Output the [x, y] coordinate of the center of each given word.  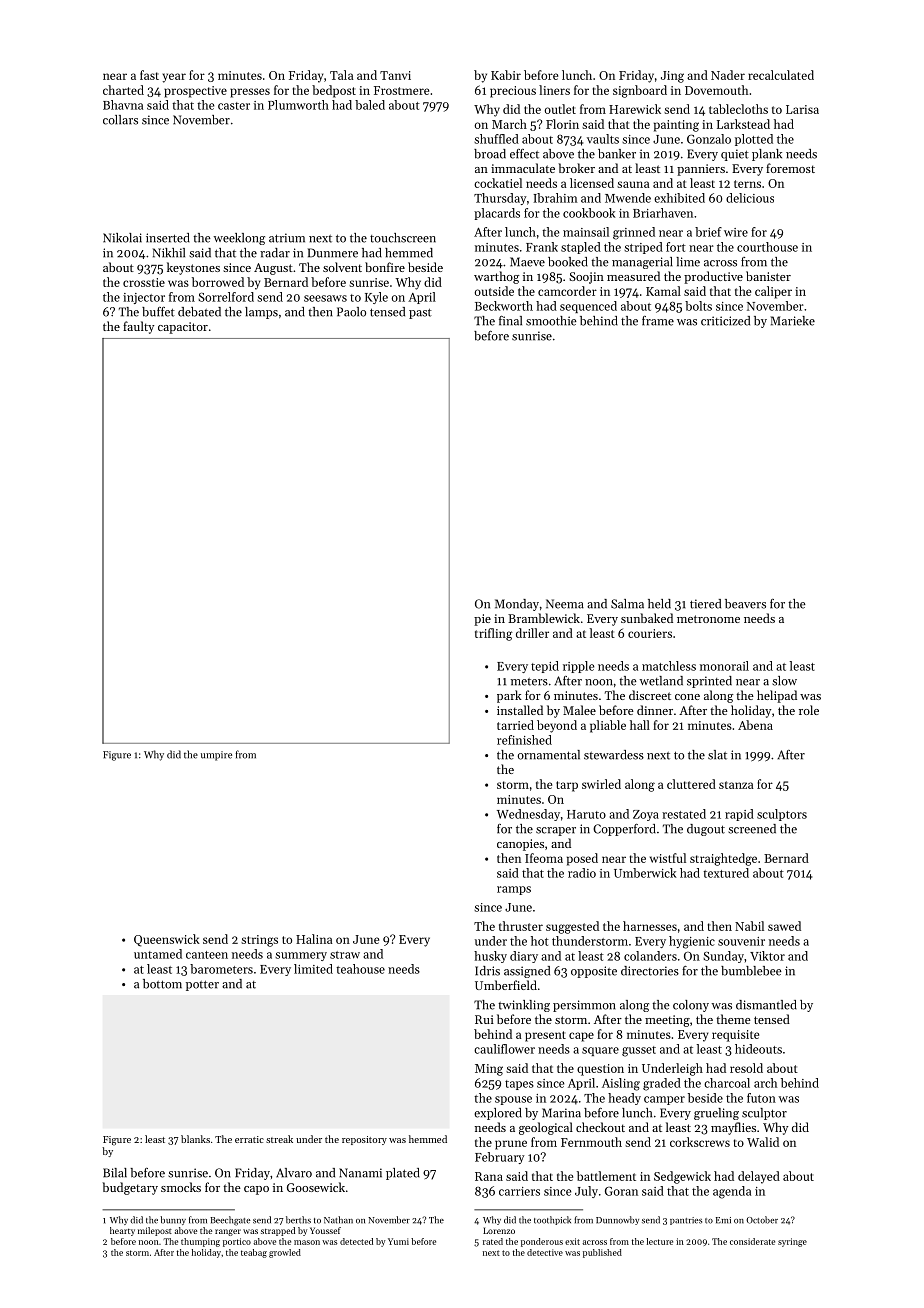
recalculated [781, 75]
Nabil [749, 926]
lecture [660, 1241]
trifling [494, 634]
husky [490, 957]
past [420, 313]
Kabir [506, 75]
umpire [216, 756]
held [659, 604]
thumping [200, 1242]
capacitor [183, 328]
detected [356, 1241]
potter [202, 985]
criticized [725, 321]
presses [250, 93]
